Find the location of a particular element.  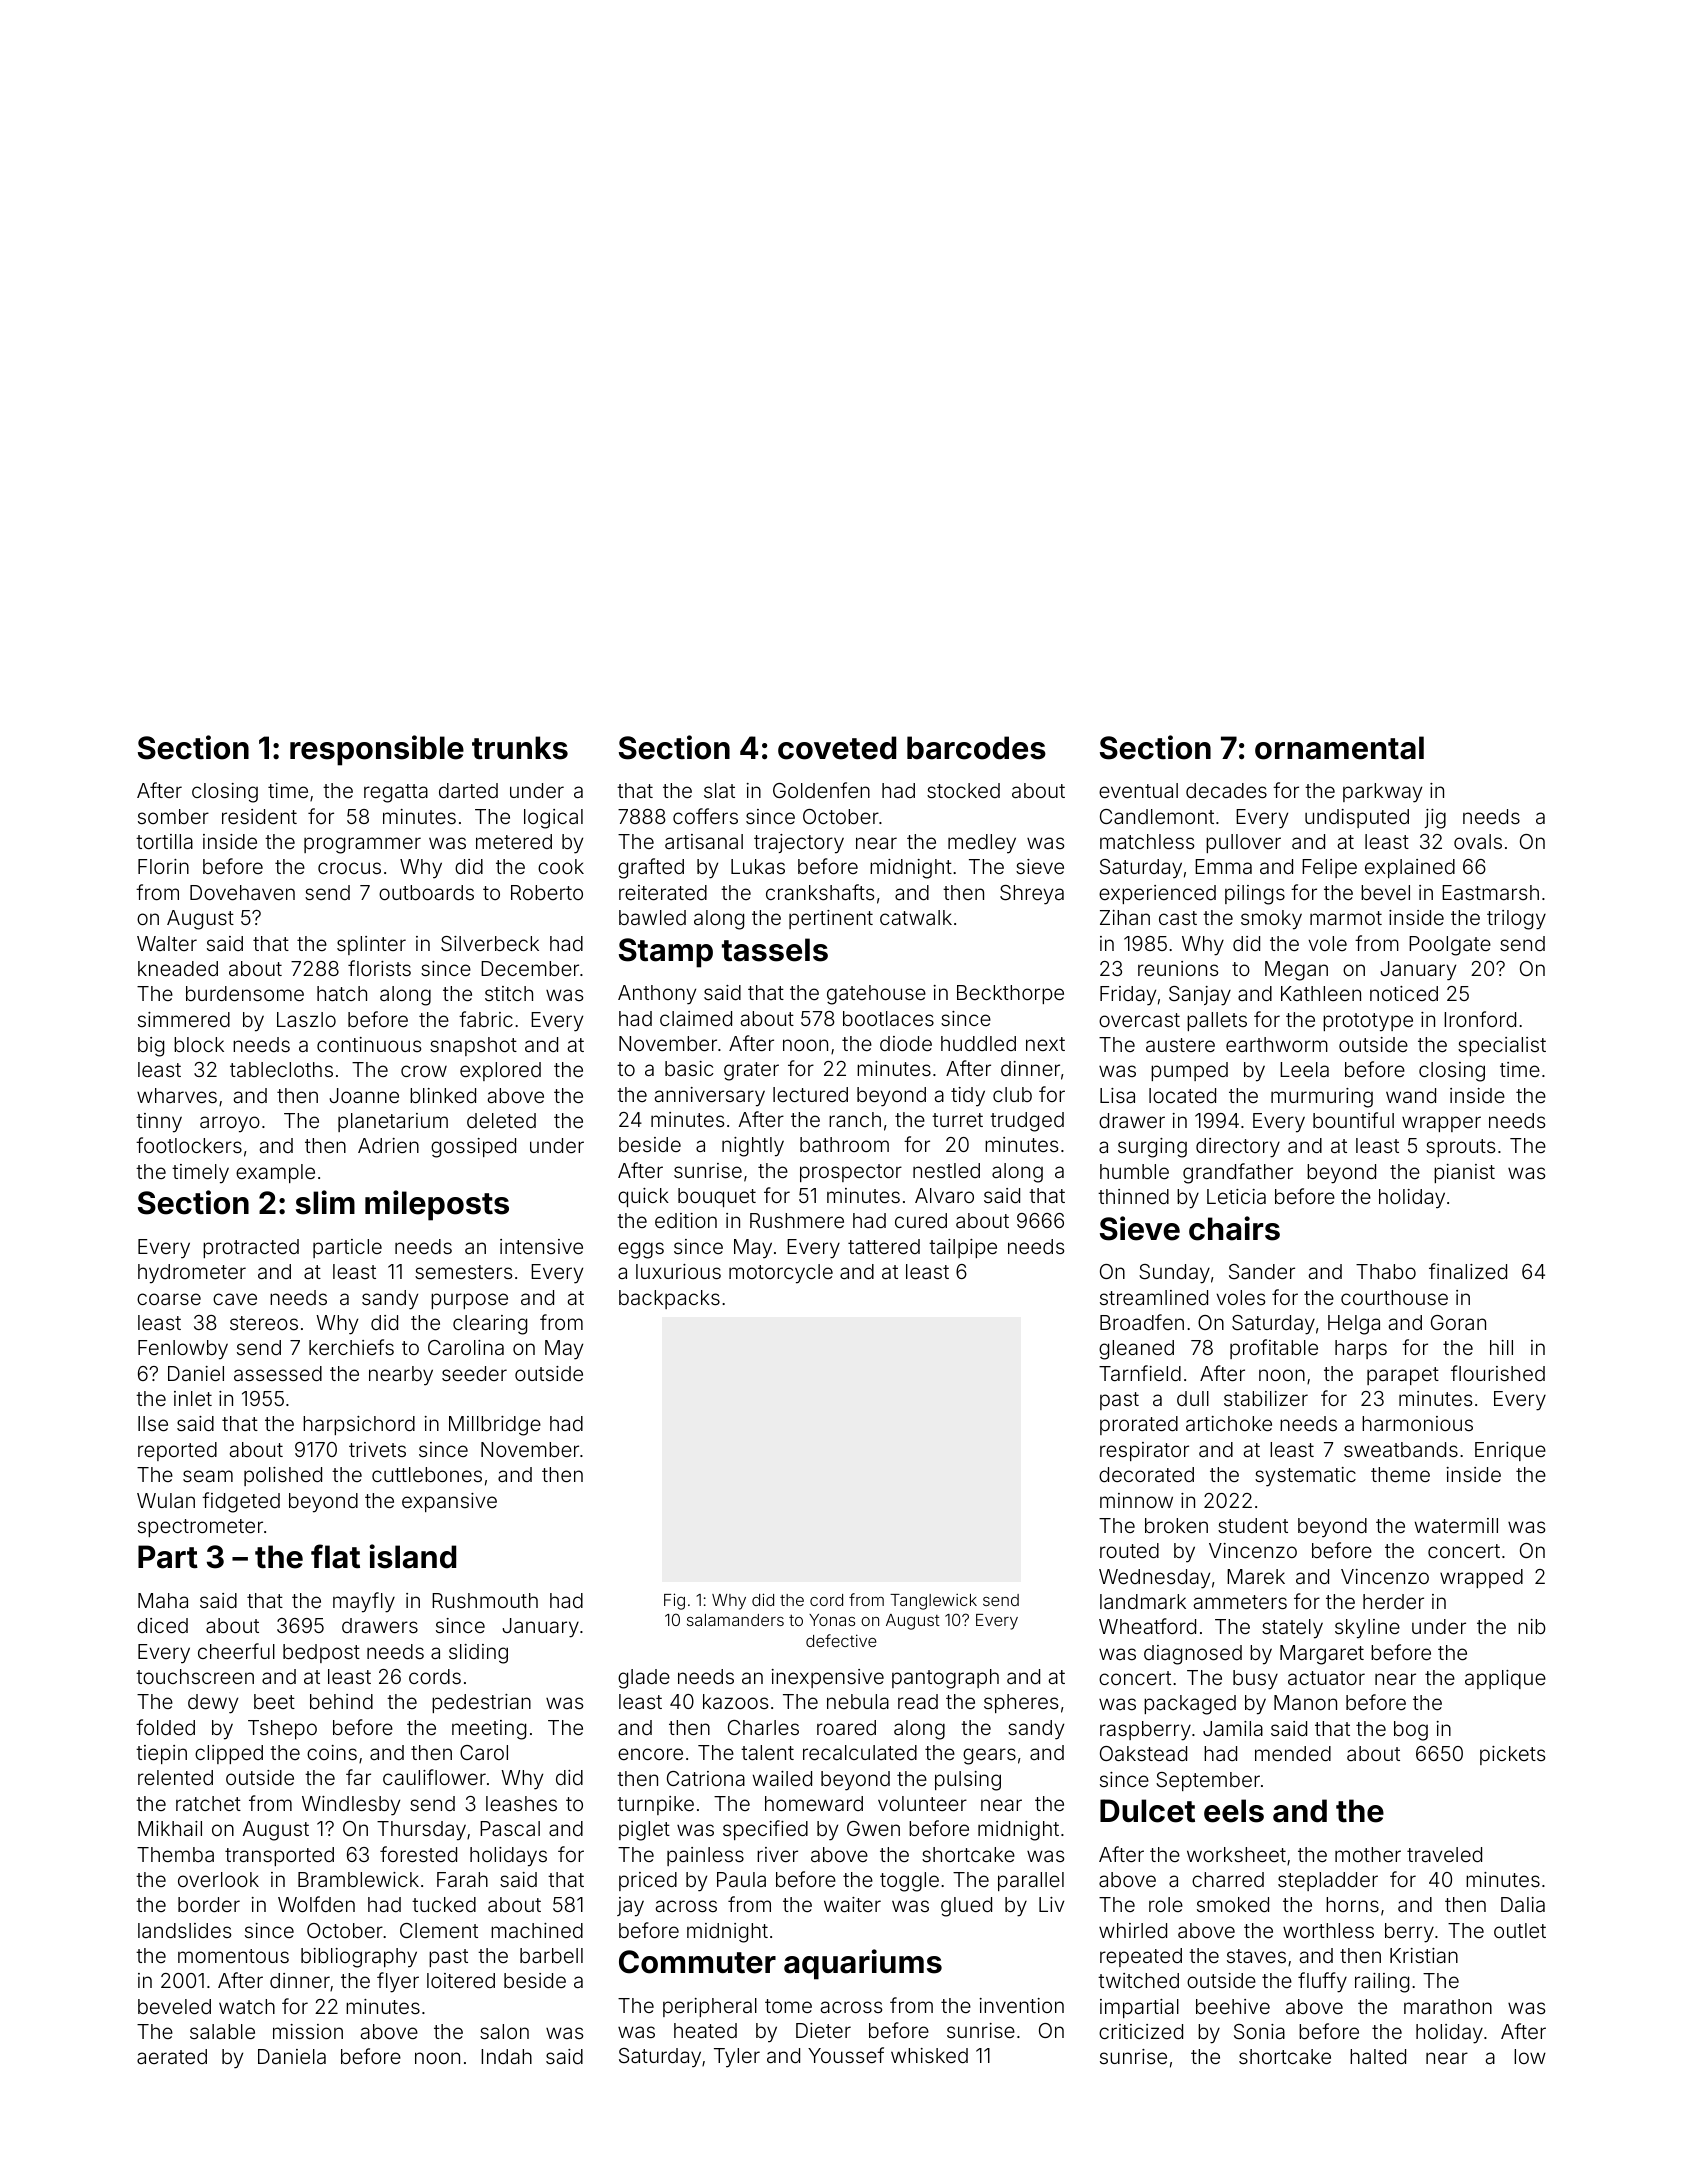

Emma is located at coordinates (1223, 866).
